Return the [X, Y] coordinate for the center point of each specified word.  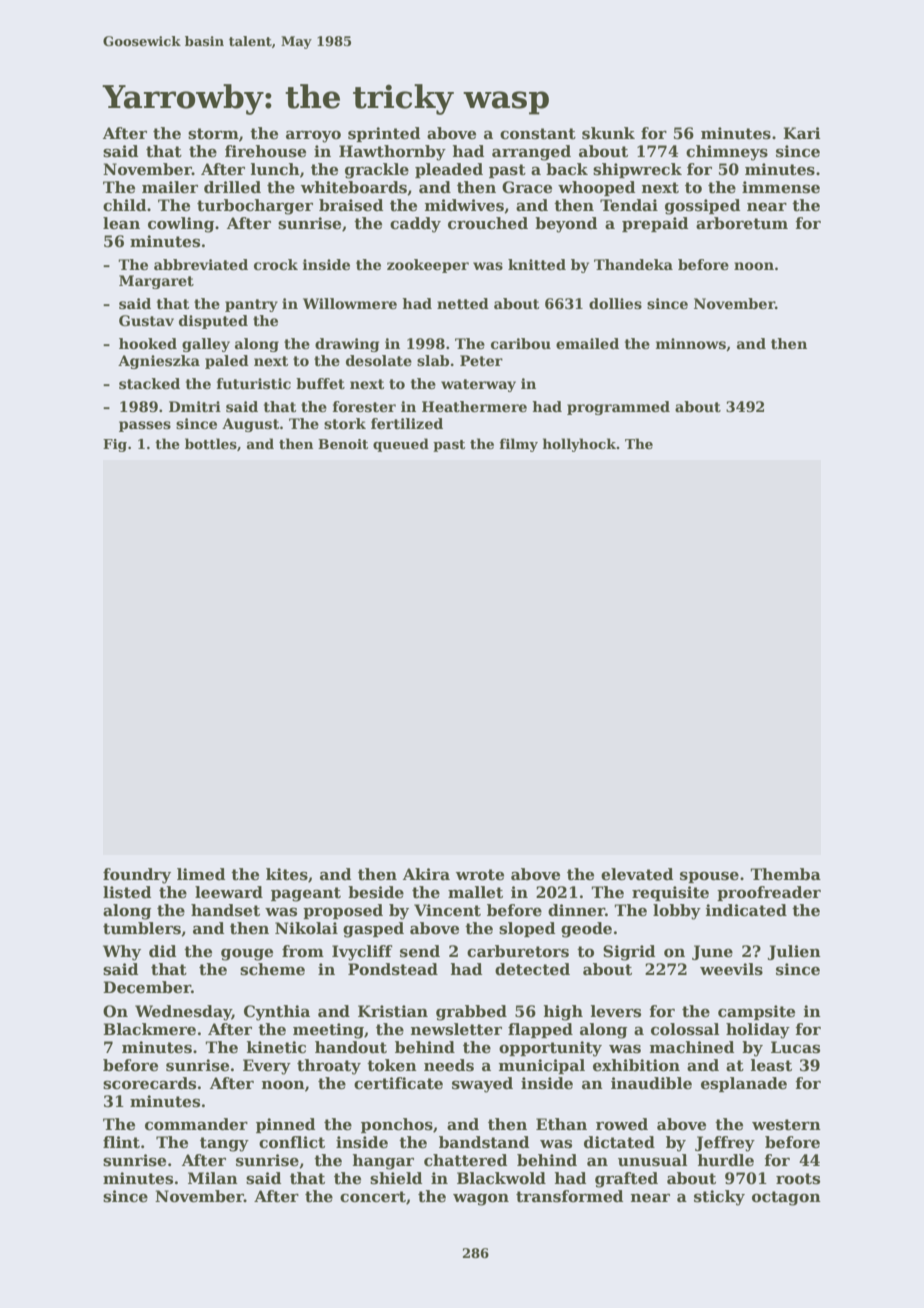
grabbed [471, 1013]
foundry [137, 876]
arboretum [742, 223]
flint [121, 1142]
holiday [758, 1031]
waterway [478, 385]
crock [276, 264]
